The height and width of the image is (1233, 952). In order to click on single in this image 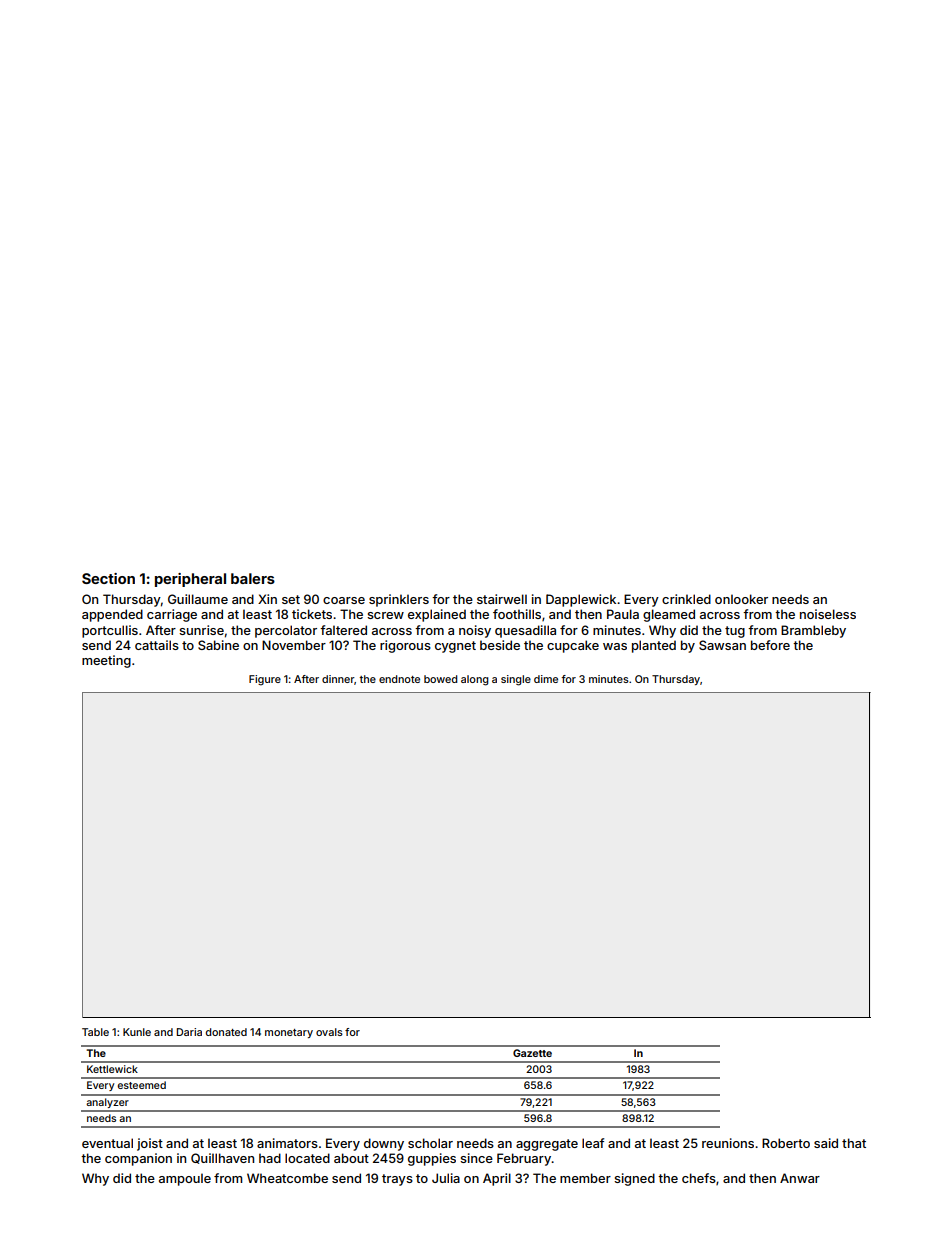, I will do `click(516, 680)`.
